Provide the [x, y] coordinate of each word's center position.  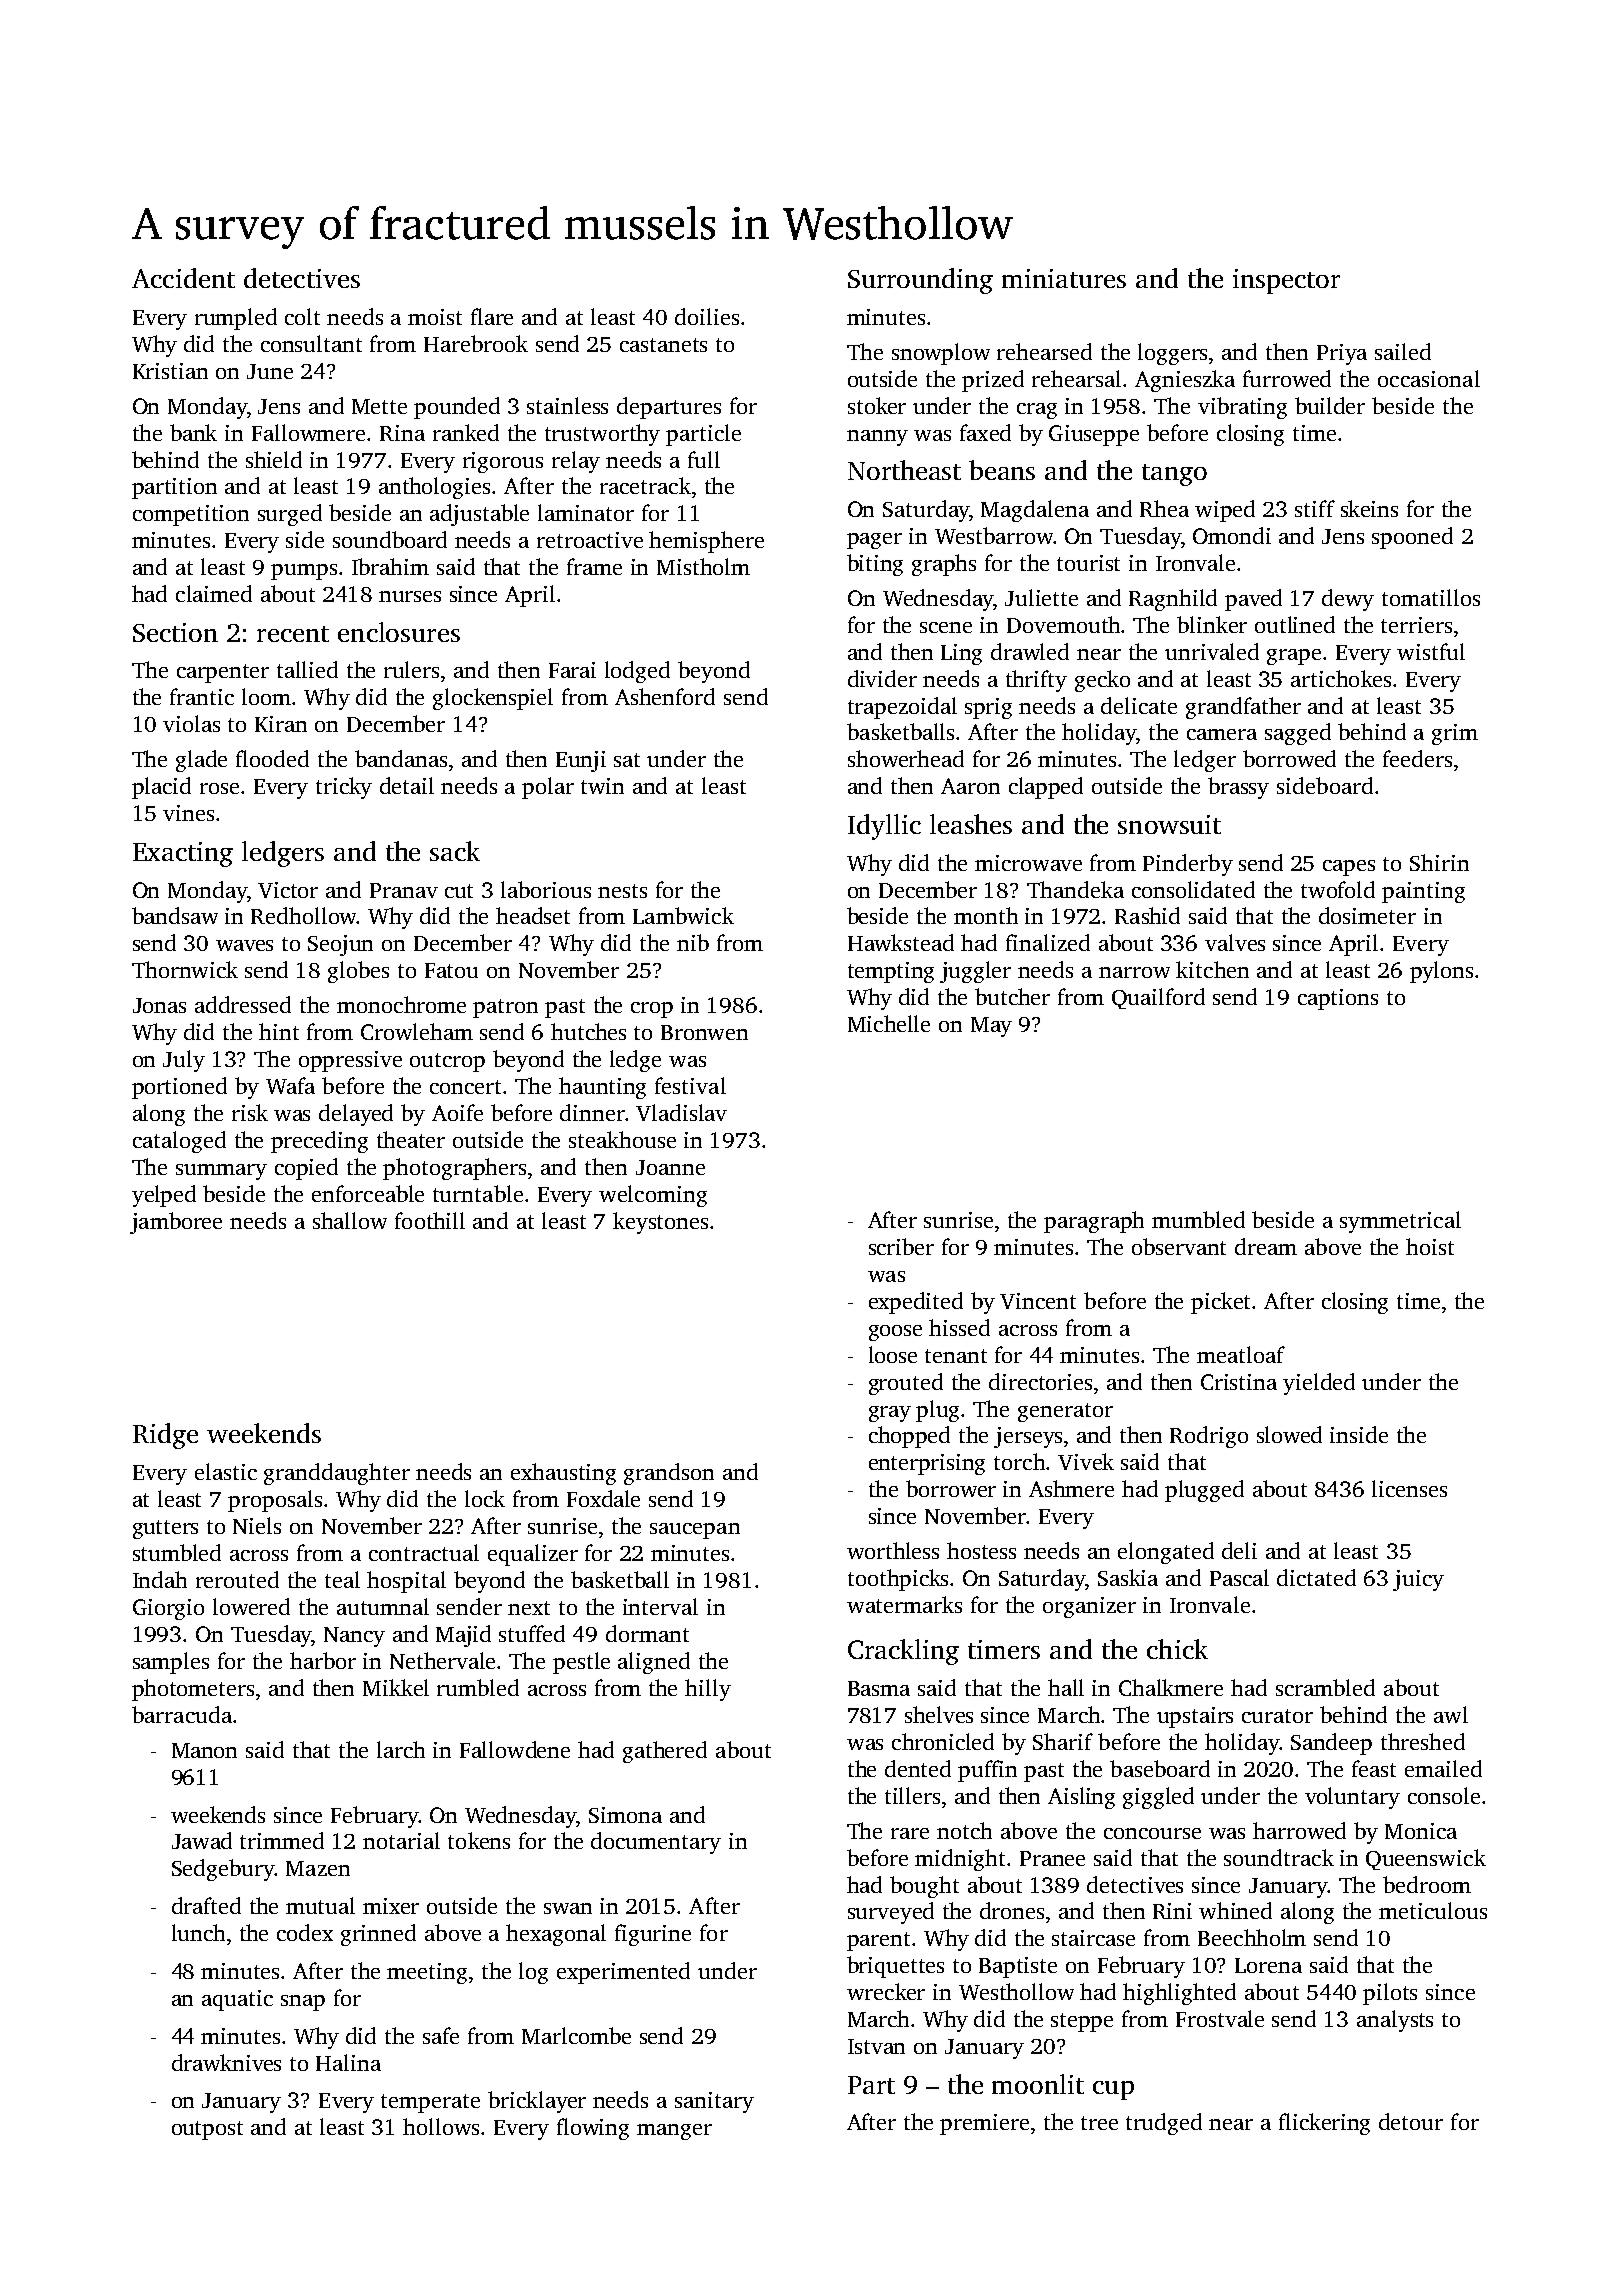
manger [674, 2132]
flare [492, 316]
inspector [1286, 281]
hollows [441, 2126]
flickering [1324, 2124]
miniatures [1064, 278]
